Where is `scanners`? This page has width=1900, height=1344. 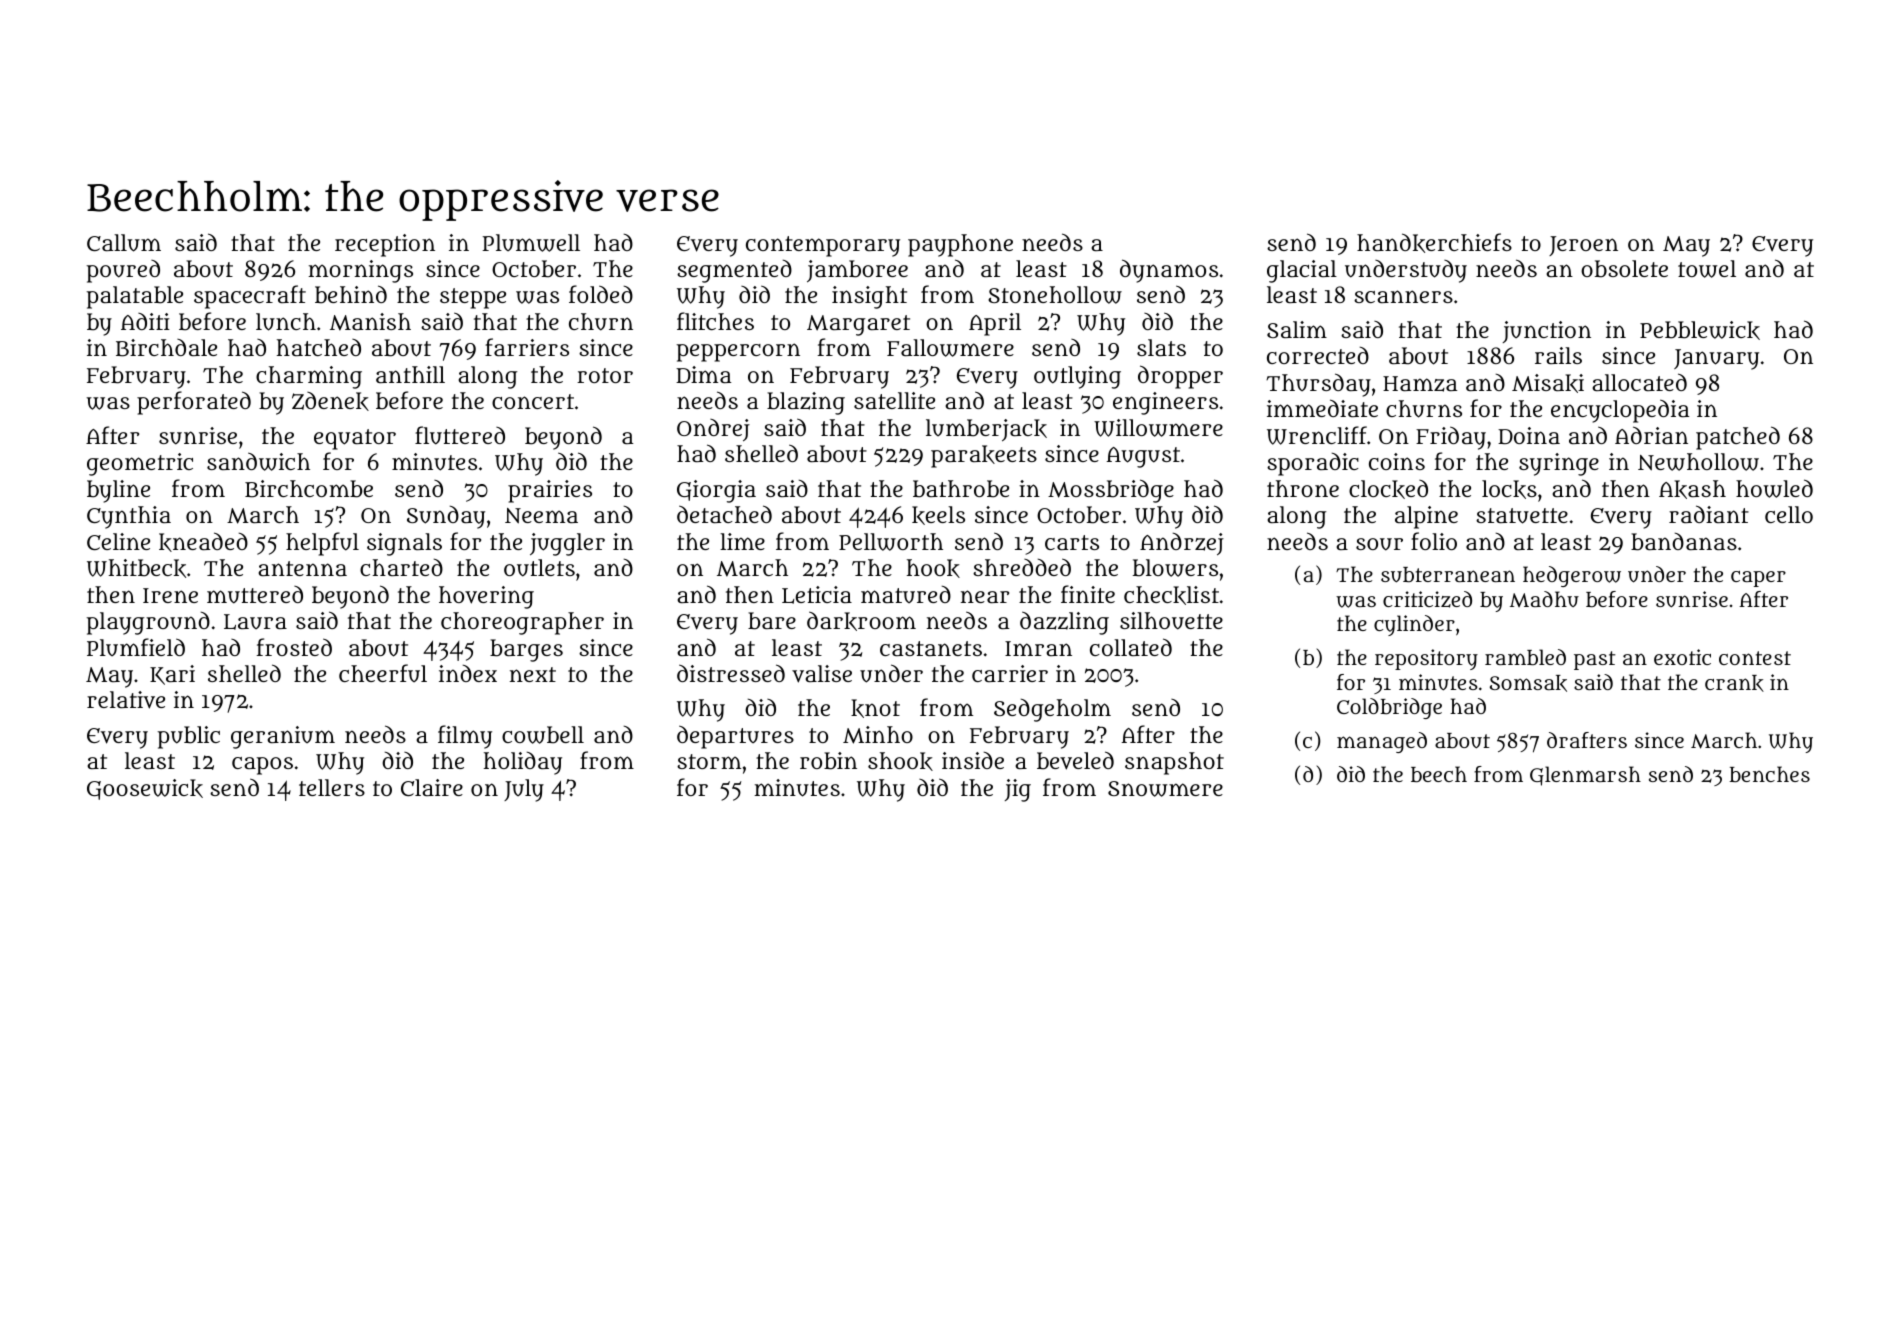 scanners is located at coordinates (1403, 296).
